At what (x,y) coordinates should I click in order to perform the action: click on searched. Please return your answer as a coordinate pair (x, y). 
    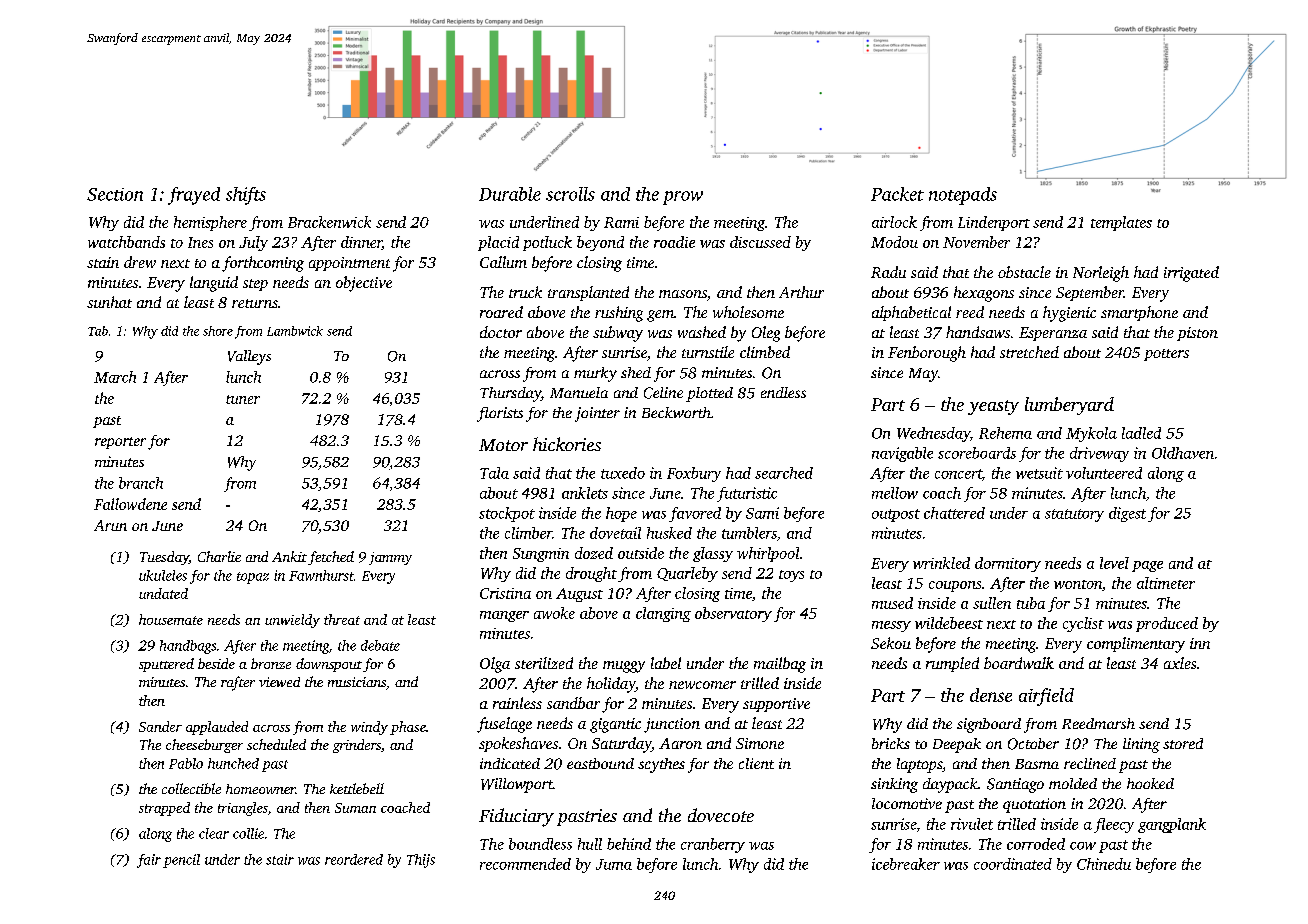
    Looking at the image, I should click on (784, 473).
